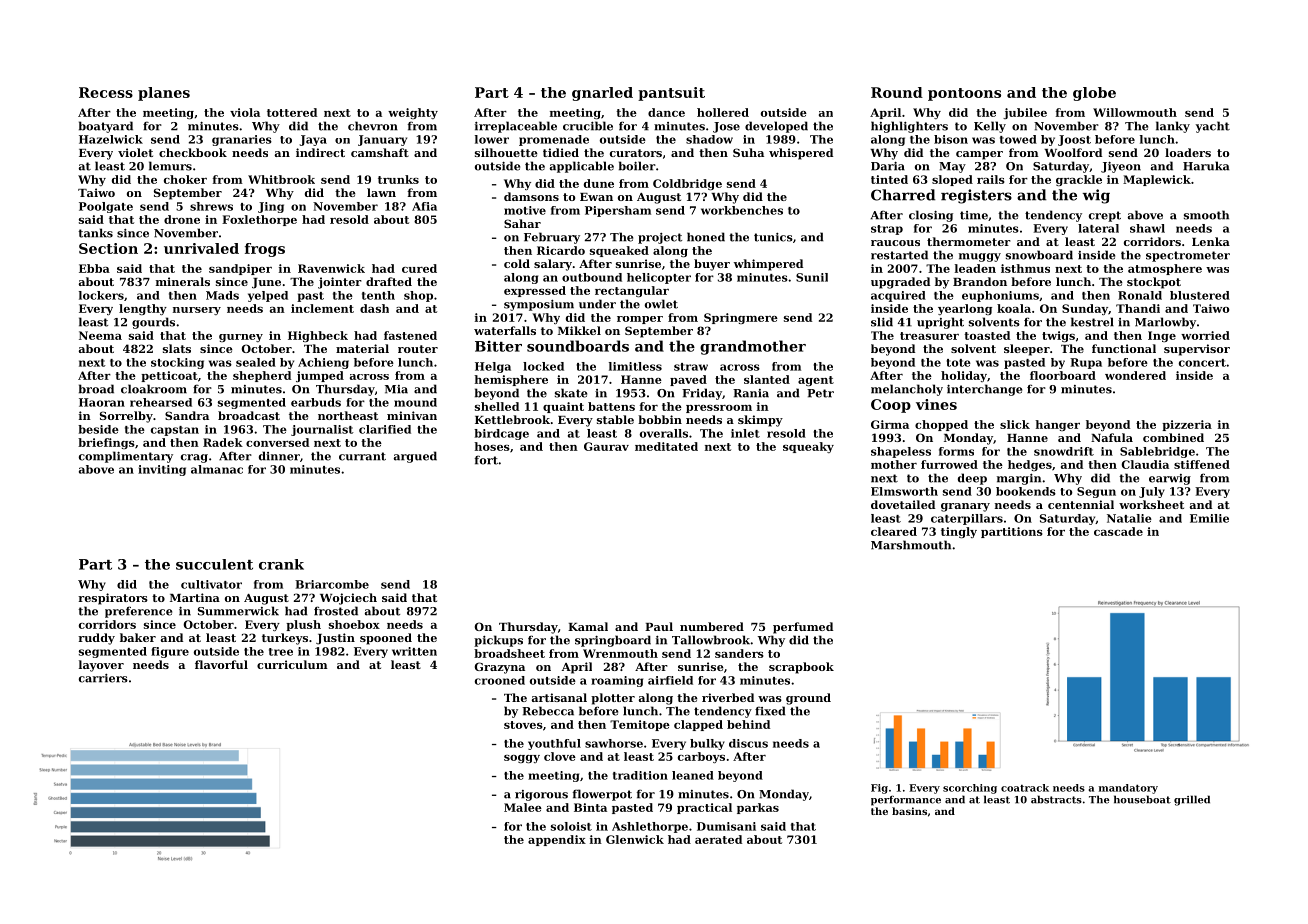 This screenshot has width=1308, height=924. I want to click on hedges, so click(1030, 465).
